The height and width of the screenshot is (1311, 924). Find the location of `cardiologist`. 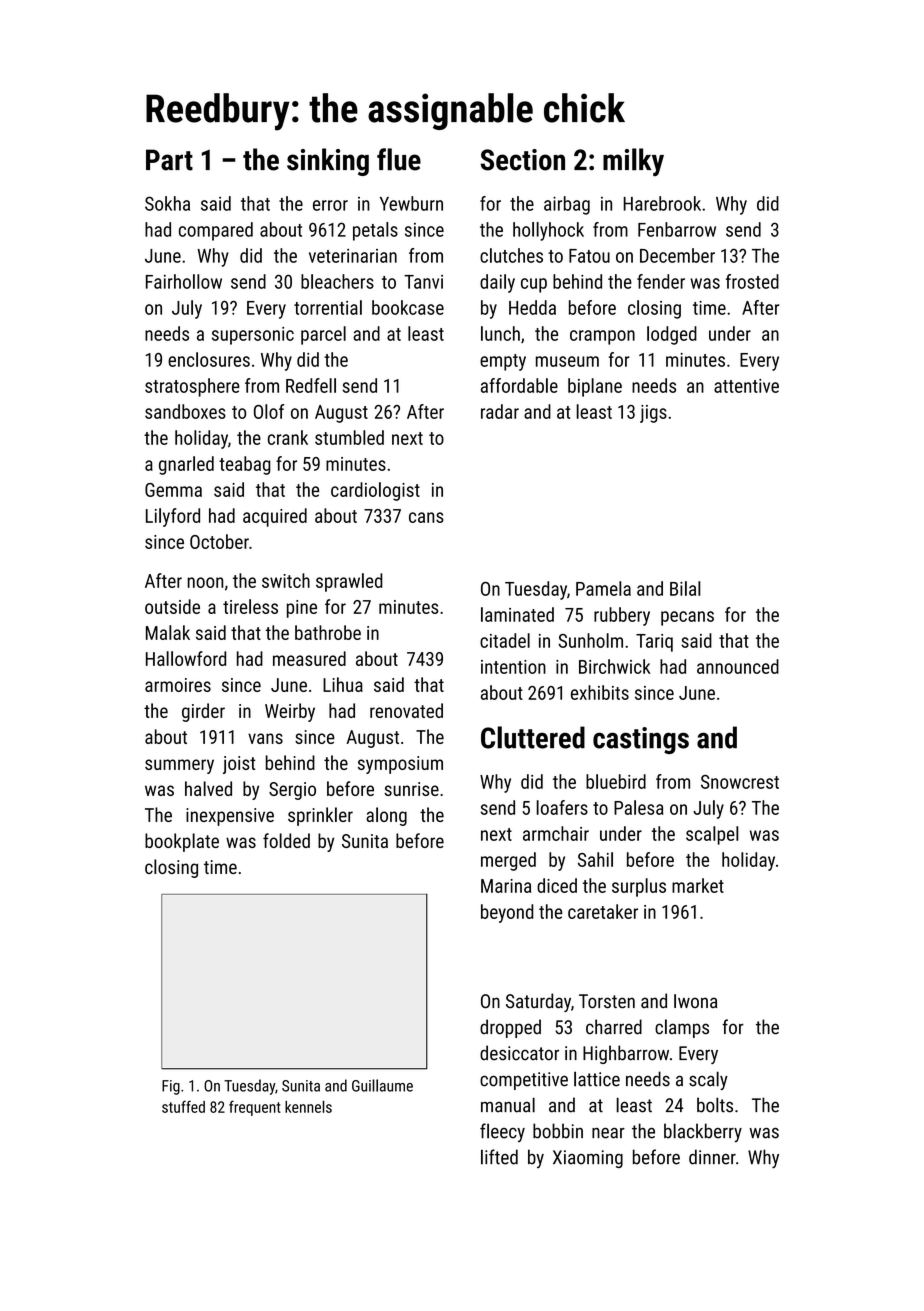

cardiologist is located at coordinates (375, 491).
